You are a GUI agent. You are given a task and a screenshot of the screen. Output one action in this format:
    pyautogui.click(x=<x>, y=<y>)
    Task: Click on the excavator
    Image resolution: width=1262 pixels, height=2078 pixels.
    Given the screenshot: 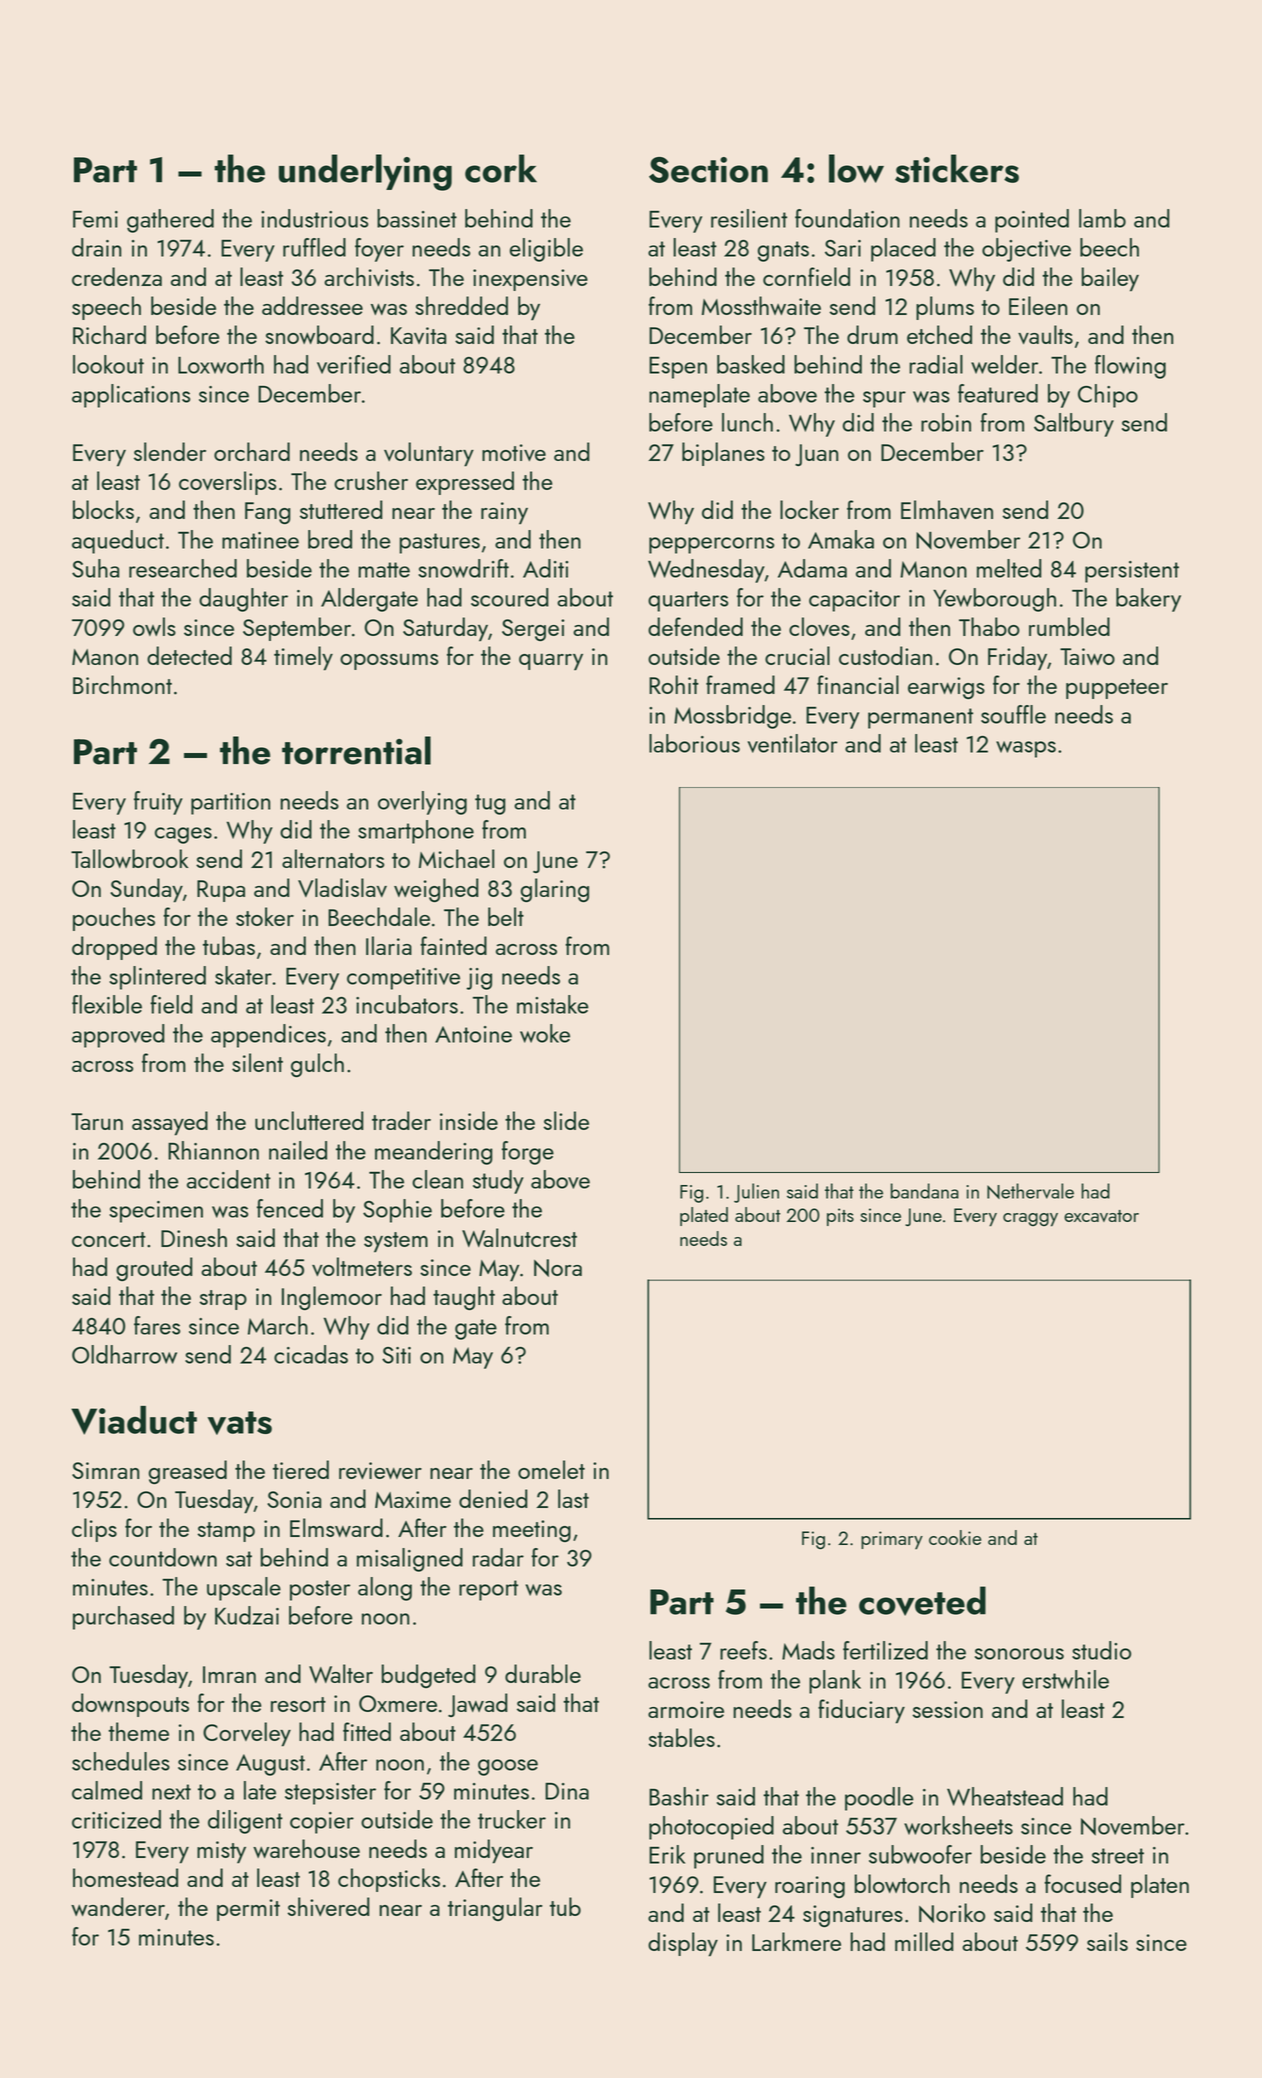 What is the action you would take?
    pyautogui.click(x=1101, y=1216)
